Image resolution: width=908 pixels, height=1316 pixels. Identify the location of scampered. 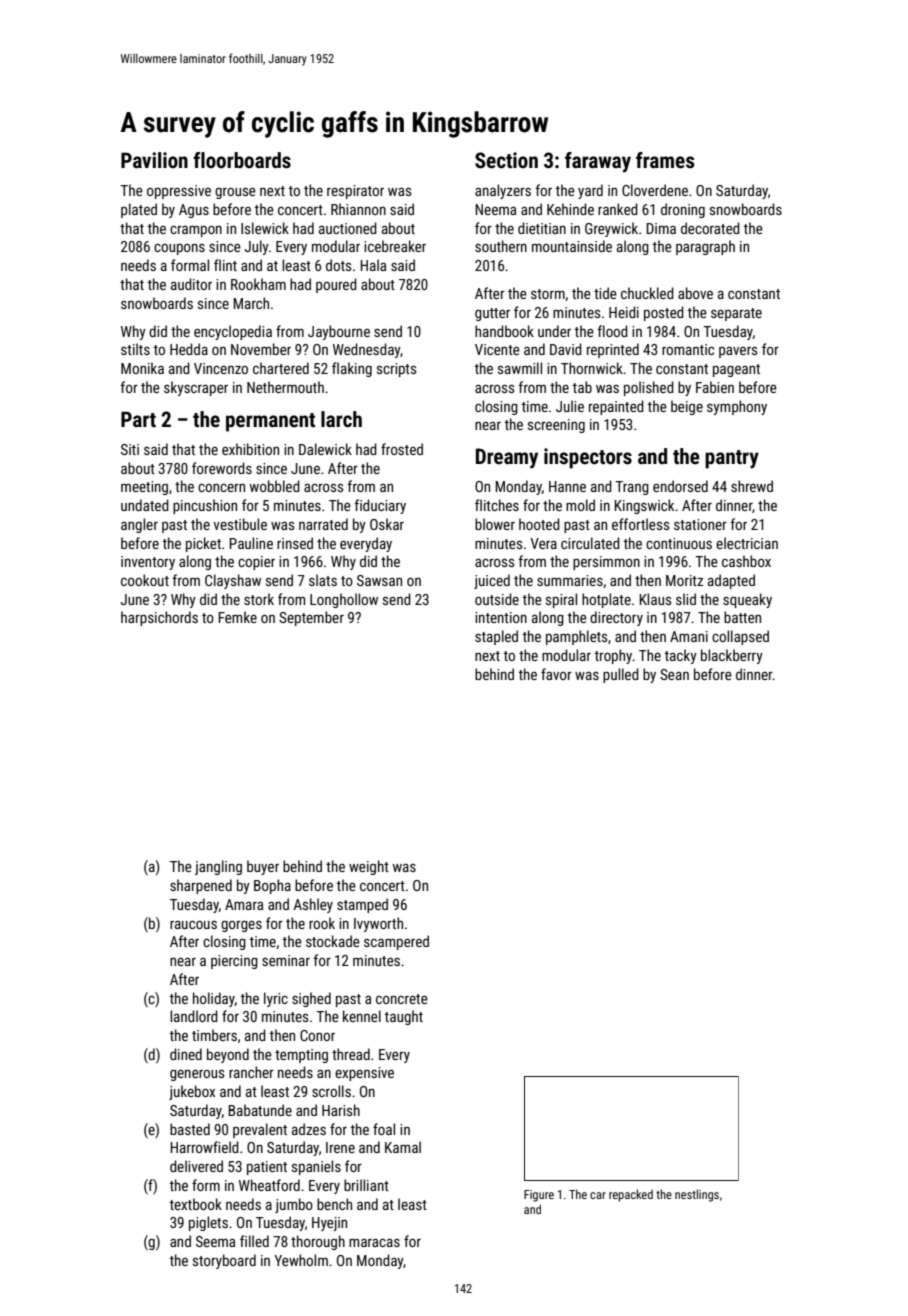
(396, 942).
